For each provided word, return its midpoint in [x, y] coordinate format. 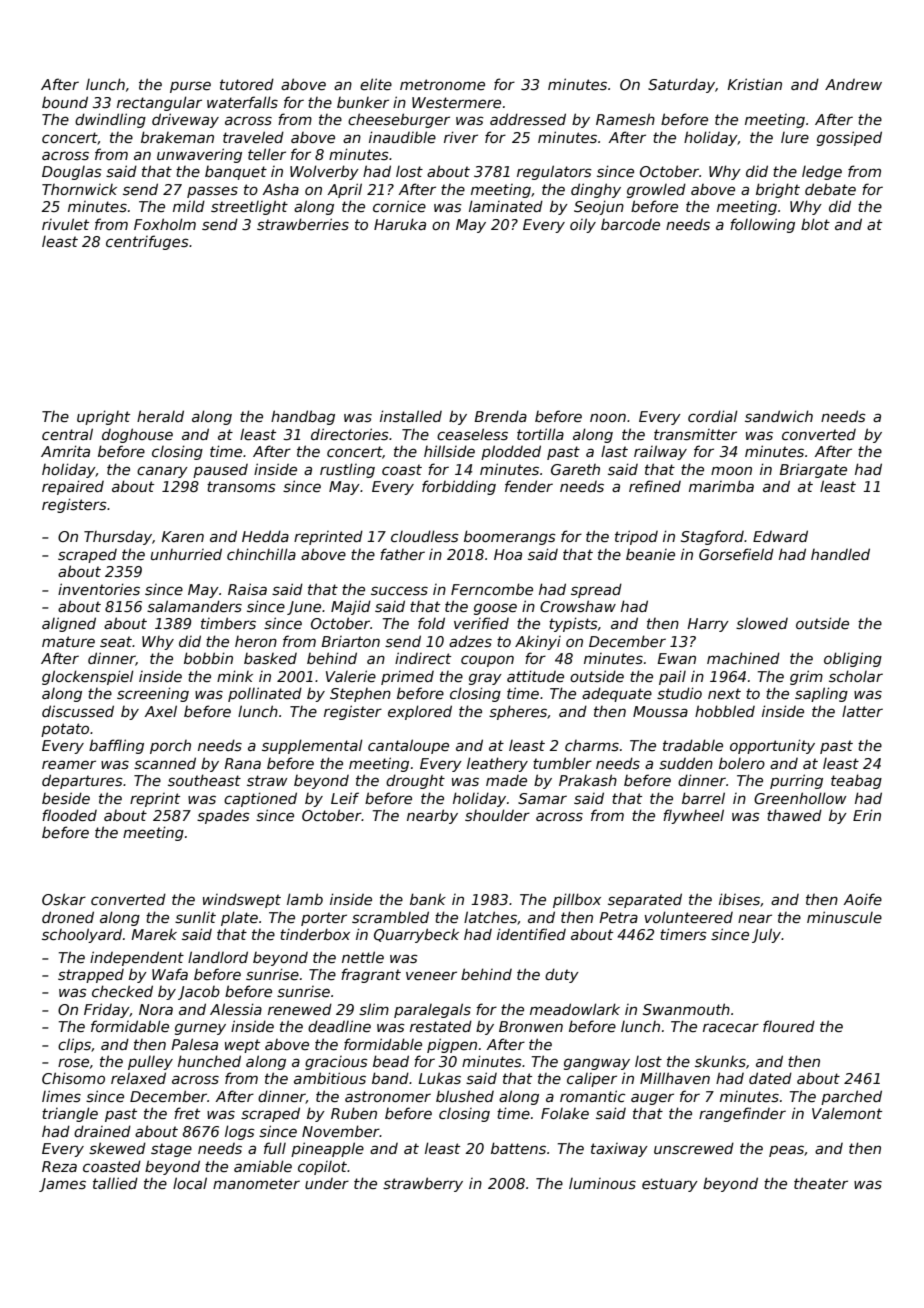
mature [68, 641]
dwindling [110, 120]
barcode [630, 224]
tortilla [540, 434]
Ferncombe [492, 589]
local [190, 1183]
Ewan [676, 658]
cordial [713, 416]
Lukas [439, 1078]
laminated [506, 206]
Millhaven [675, 1078]
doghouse [137, 435]
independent [137, 958]
